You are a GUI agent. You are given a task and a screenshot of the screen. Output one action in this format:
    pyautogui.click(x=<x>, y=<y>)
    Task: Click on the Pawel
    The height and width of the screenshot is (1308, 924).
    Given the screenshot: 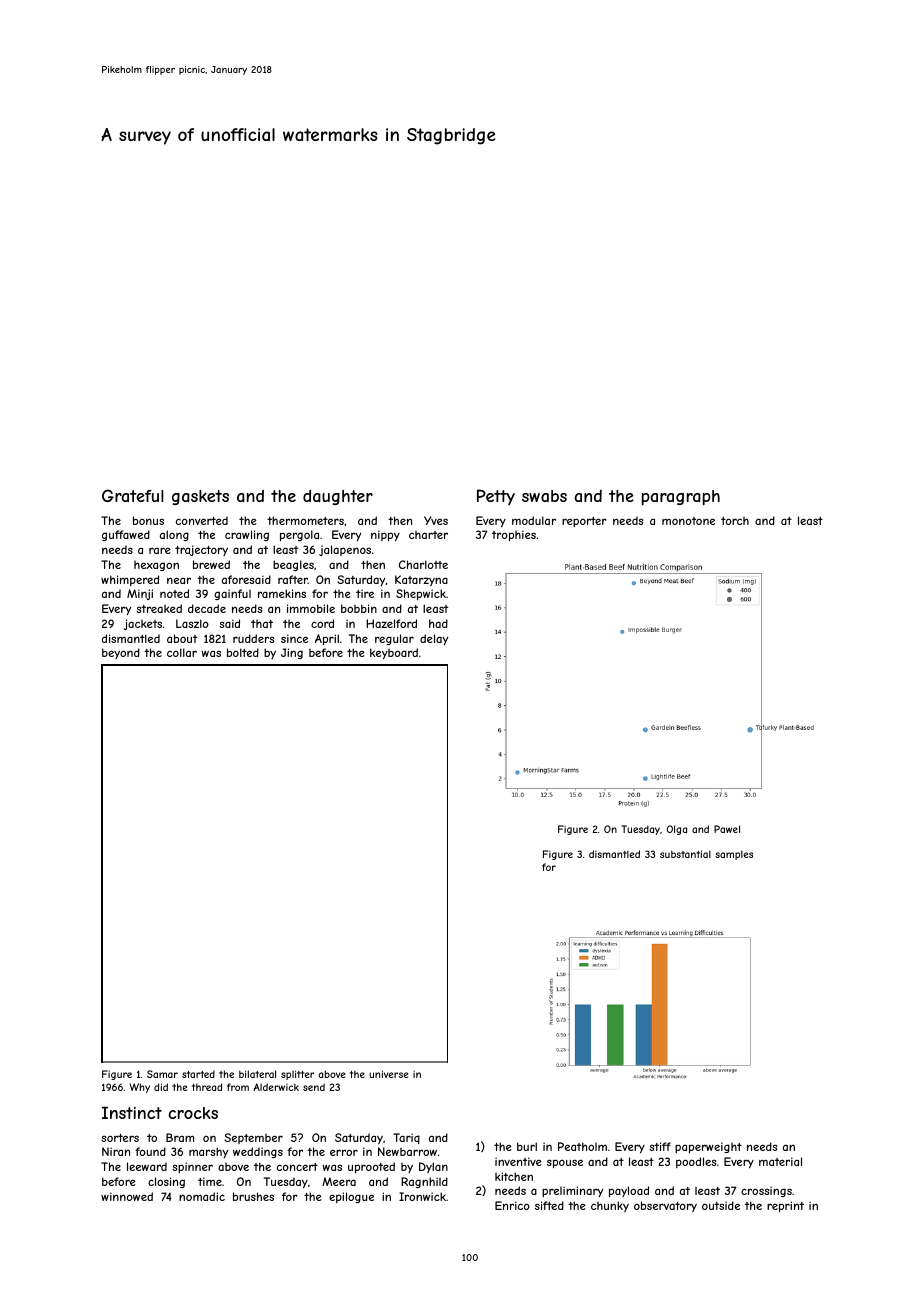 What is the action you would take?
    pyautogui.click(x=727, y=829)
